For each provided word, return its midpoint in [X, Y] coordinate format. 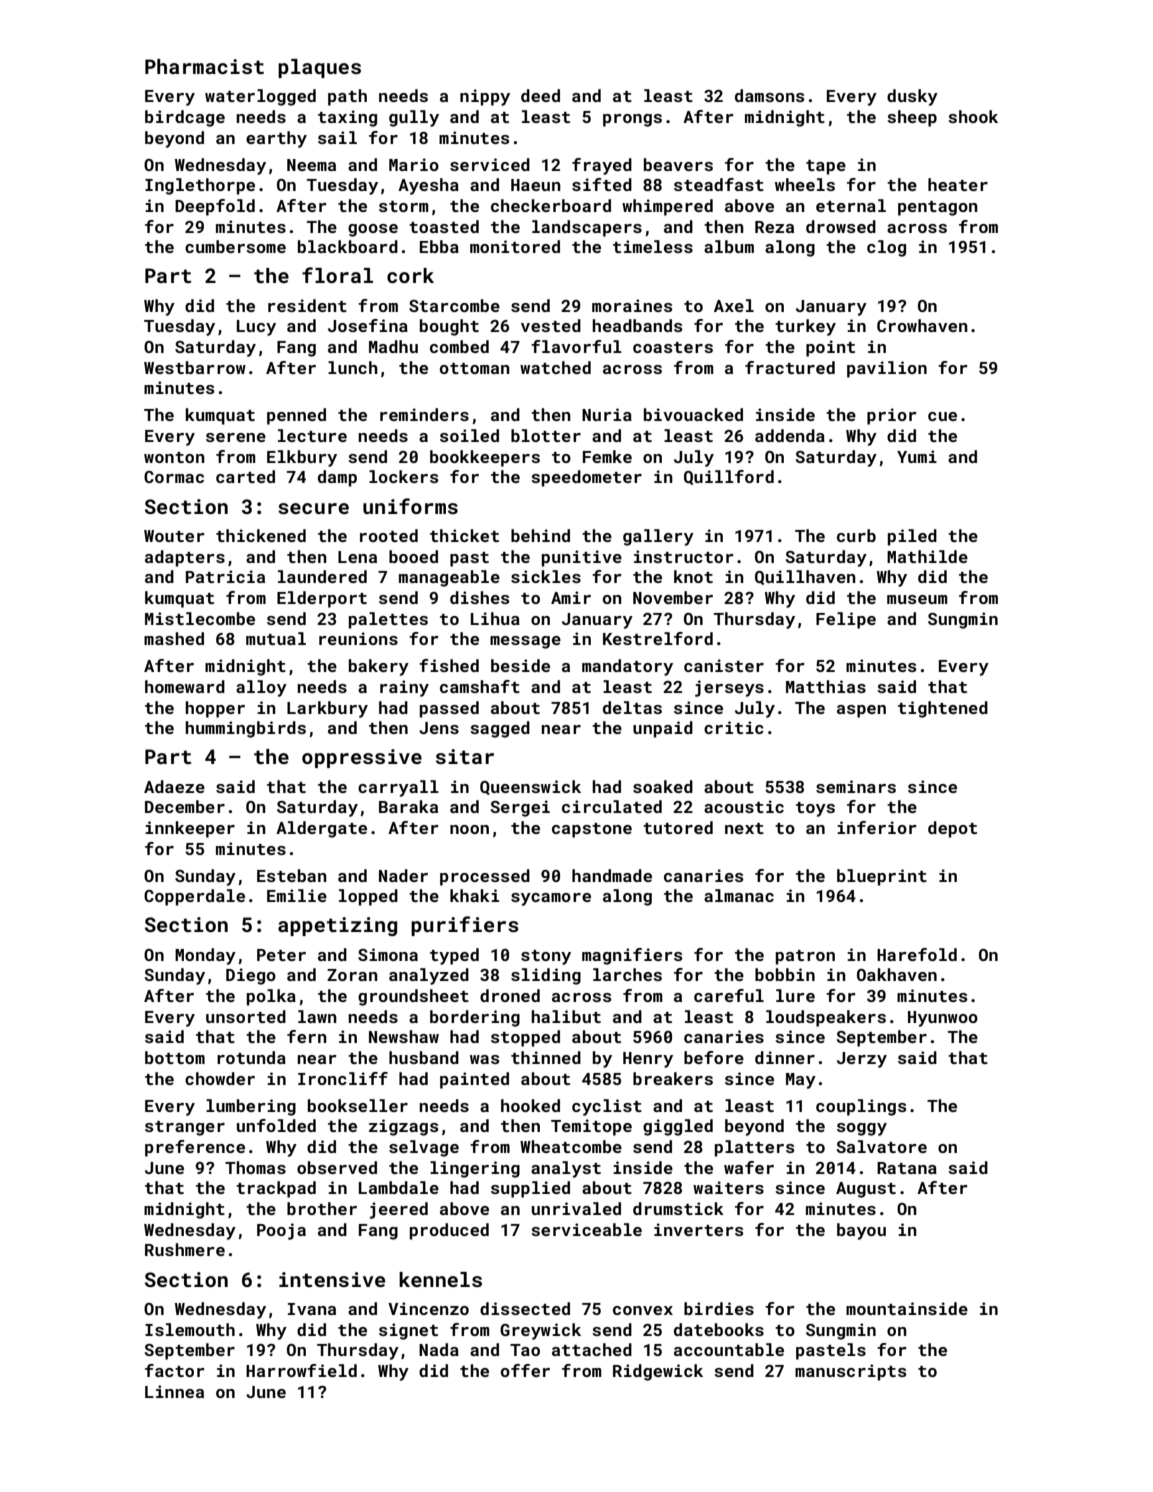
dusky [912, 97]
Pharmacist [204, 66]
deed [540, 95]
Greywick [540, 1331]
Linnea [174, 1391]
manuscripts [851, 1372]
